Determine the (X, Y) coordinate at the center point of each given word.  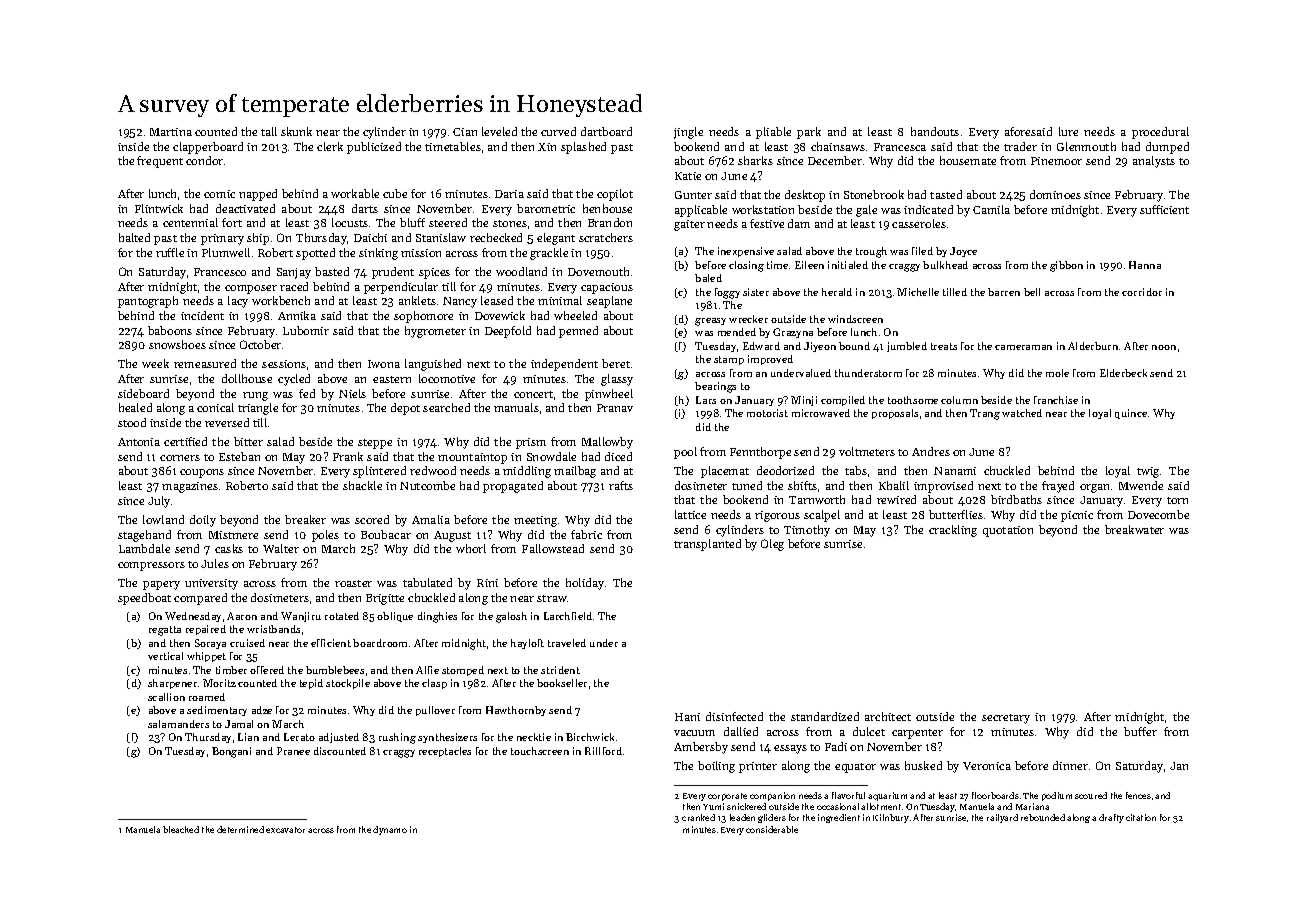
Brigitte (385, 599)
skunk (296, 131)
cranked (698, 817)
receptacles (445, 752)
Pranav (615, 408)
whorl (471, 548)
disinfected (734, 716)
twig (1148, 472)
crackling (953, 531)
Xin (547, 147)
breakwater (1134, 529)
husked (923, 765)
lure (1068, 131)
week (155, 363)
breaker (305, 519)
